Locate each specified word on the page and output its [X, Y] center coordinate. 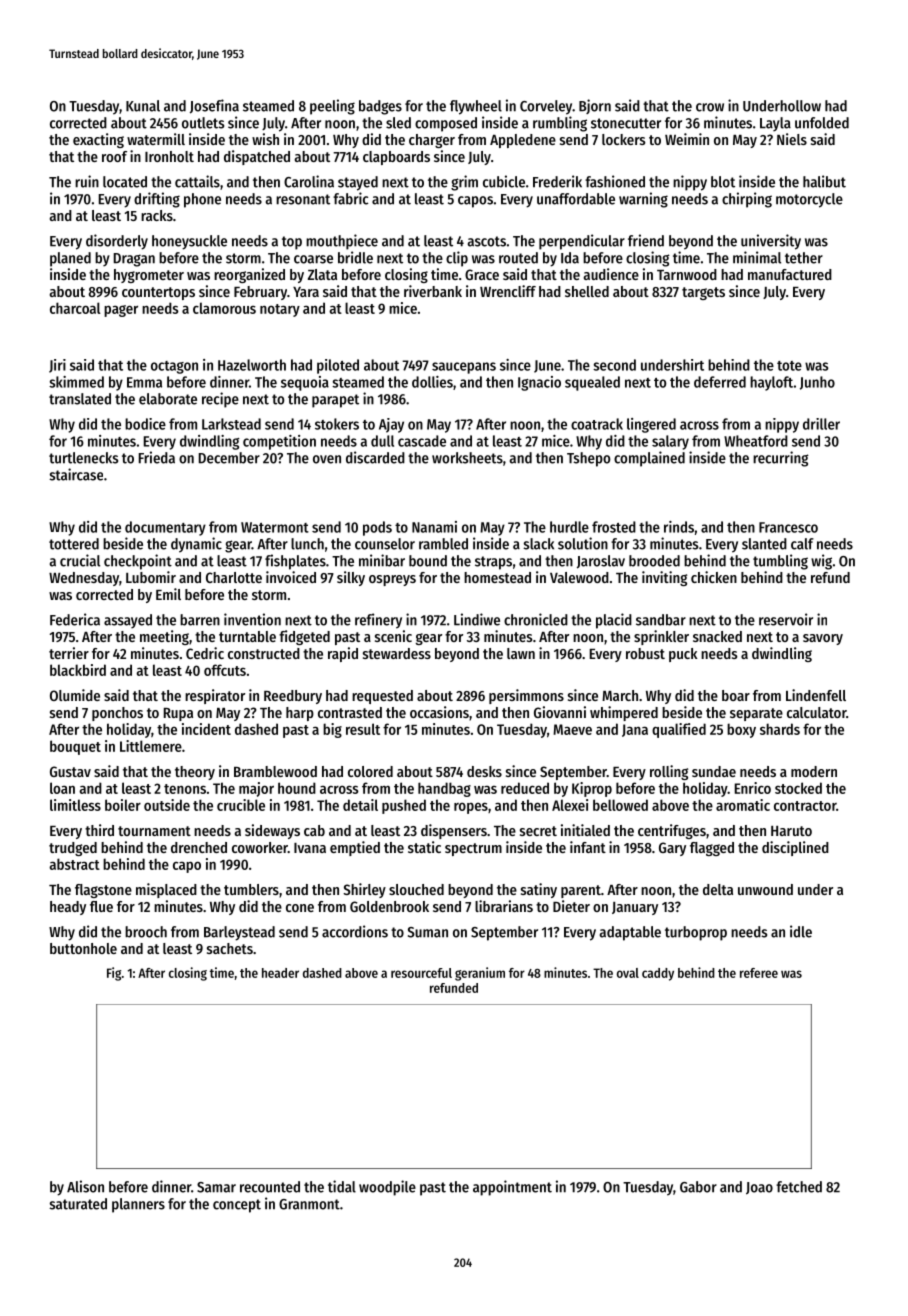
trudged [73, 849]
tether [804, 258]
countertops [158, 293]
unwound [765, 889]
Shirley [364, 890]
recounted [270, 1187]
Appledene [523, 141]
